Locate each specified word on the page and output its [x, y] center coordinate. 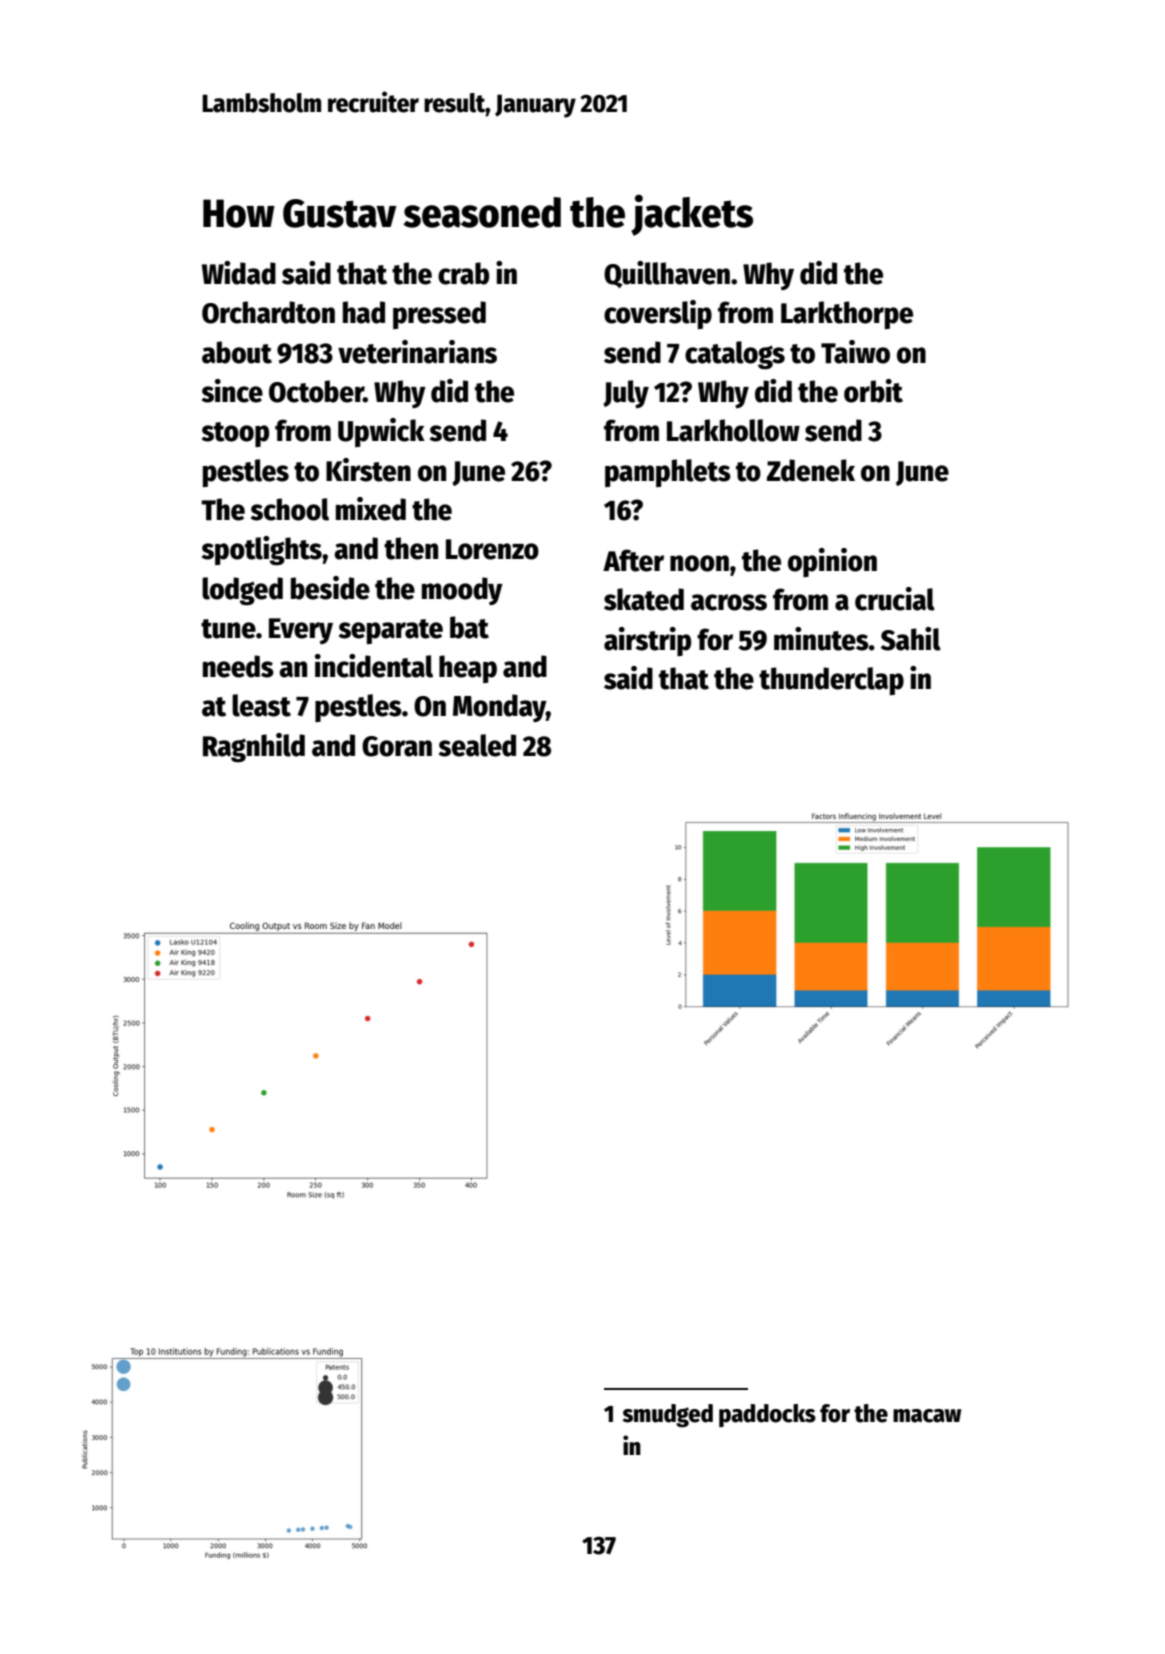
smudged [667, 1416]
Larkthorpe [847, 315]
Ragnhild [254, 748]
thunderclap [831, 681]
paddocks [767, 1415]
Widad [239, 273]
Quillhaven [667, 274]
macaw [927, 1416]
